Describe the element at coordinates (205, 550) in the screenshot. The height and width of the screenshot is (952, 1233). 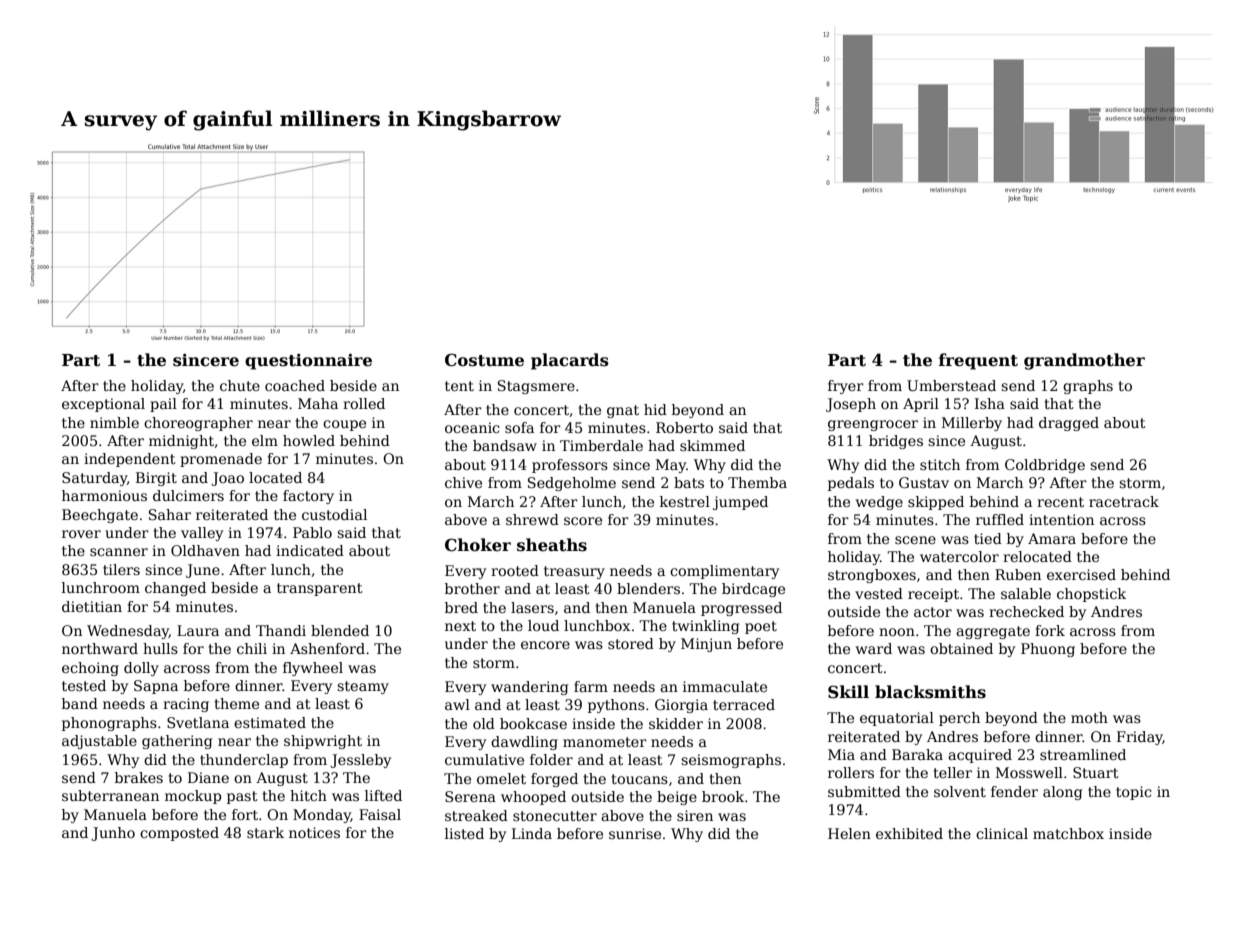
I see `Oldhaven` at that location.
